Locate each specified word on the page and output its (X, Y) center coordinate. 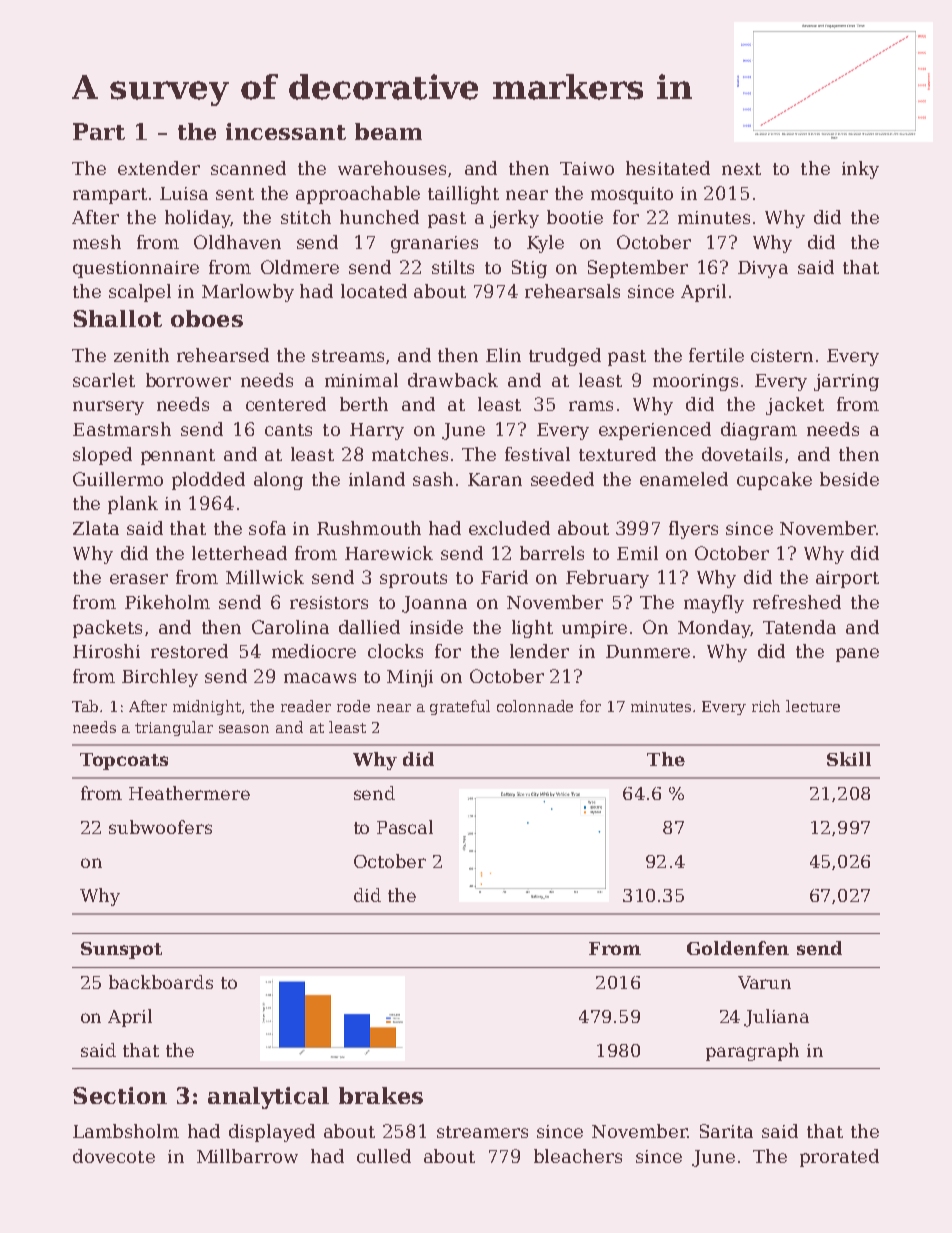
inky (860, 170)
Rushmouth (369, 528)
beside (849, 479)
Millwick (265, 577)
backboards (161, 982)
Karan (495, 479)
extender (159, 168)
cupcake (774, 481)
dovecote (114, 1156)
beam (388, 131)
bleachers (578, 1156)
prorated (839, 1158)
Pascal (405, 827)
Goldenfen (738, 948)
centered (286, 404)
